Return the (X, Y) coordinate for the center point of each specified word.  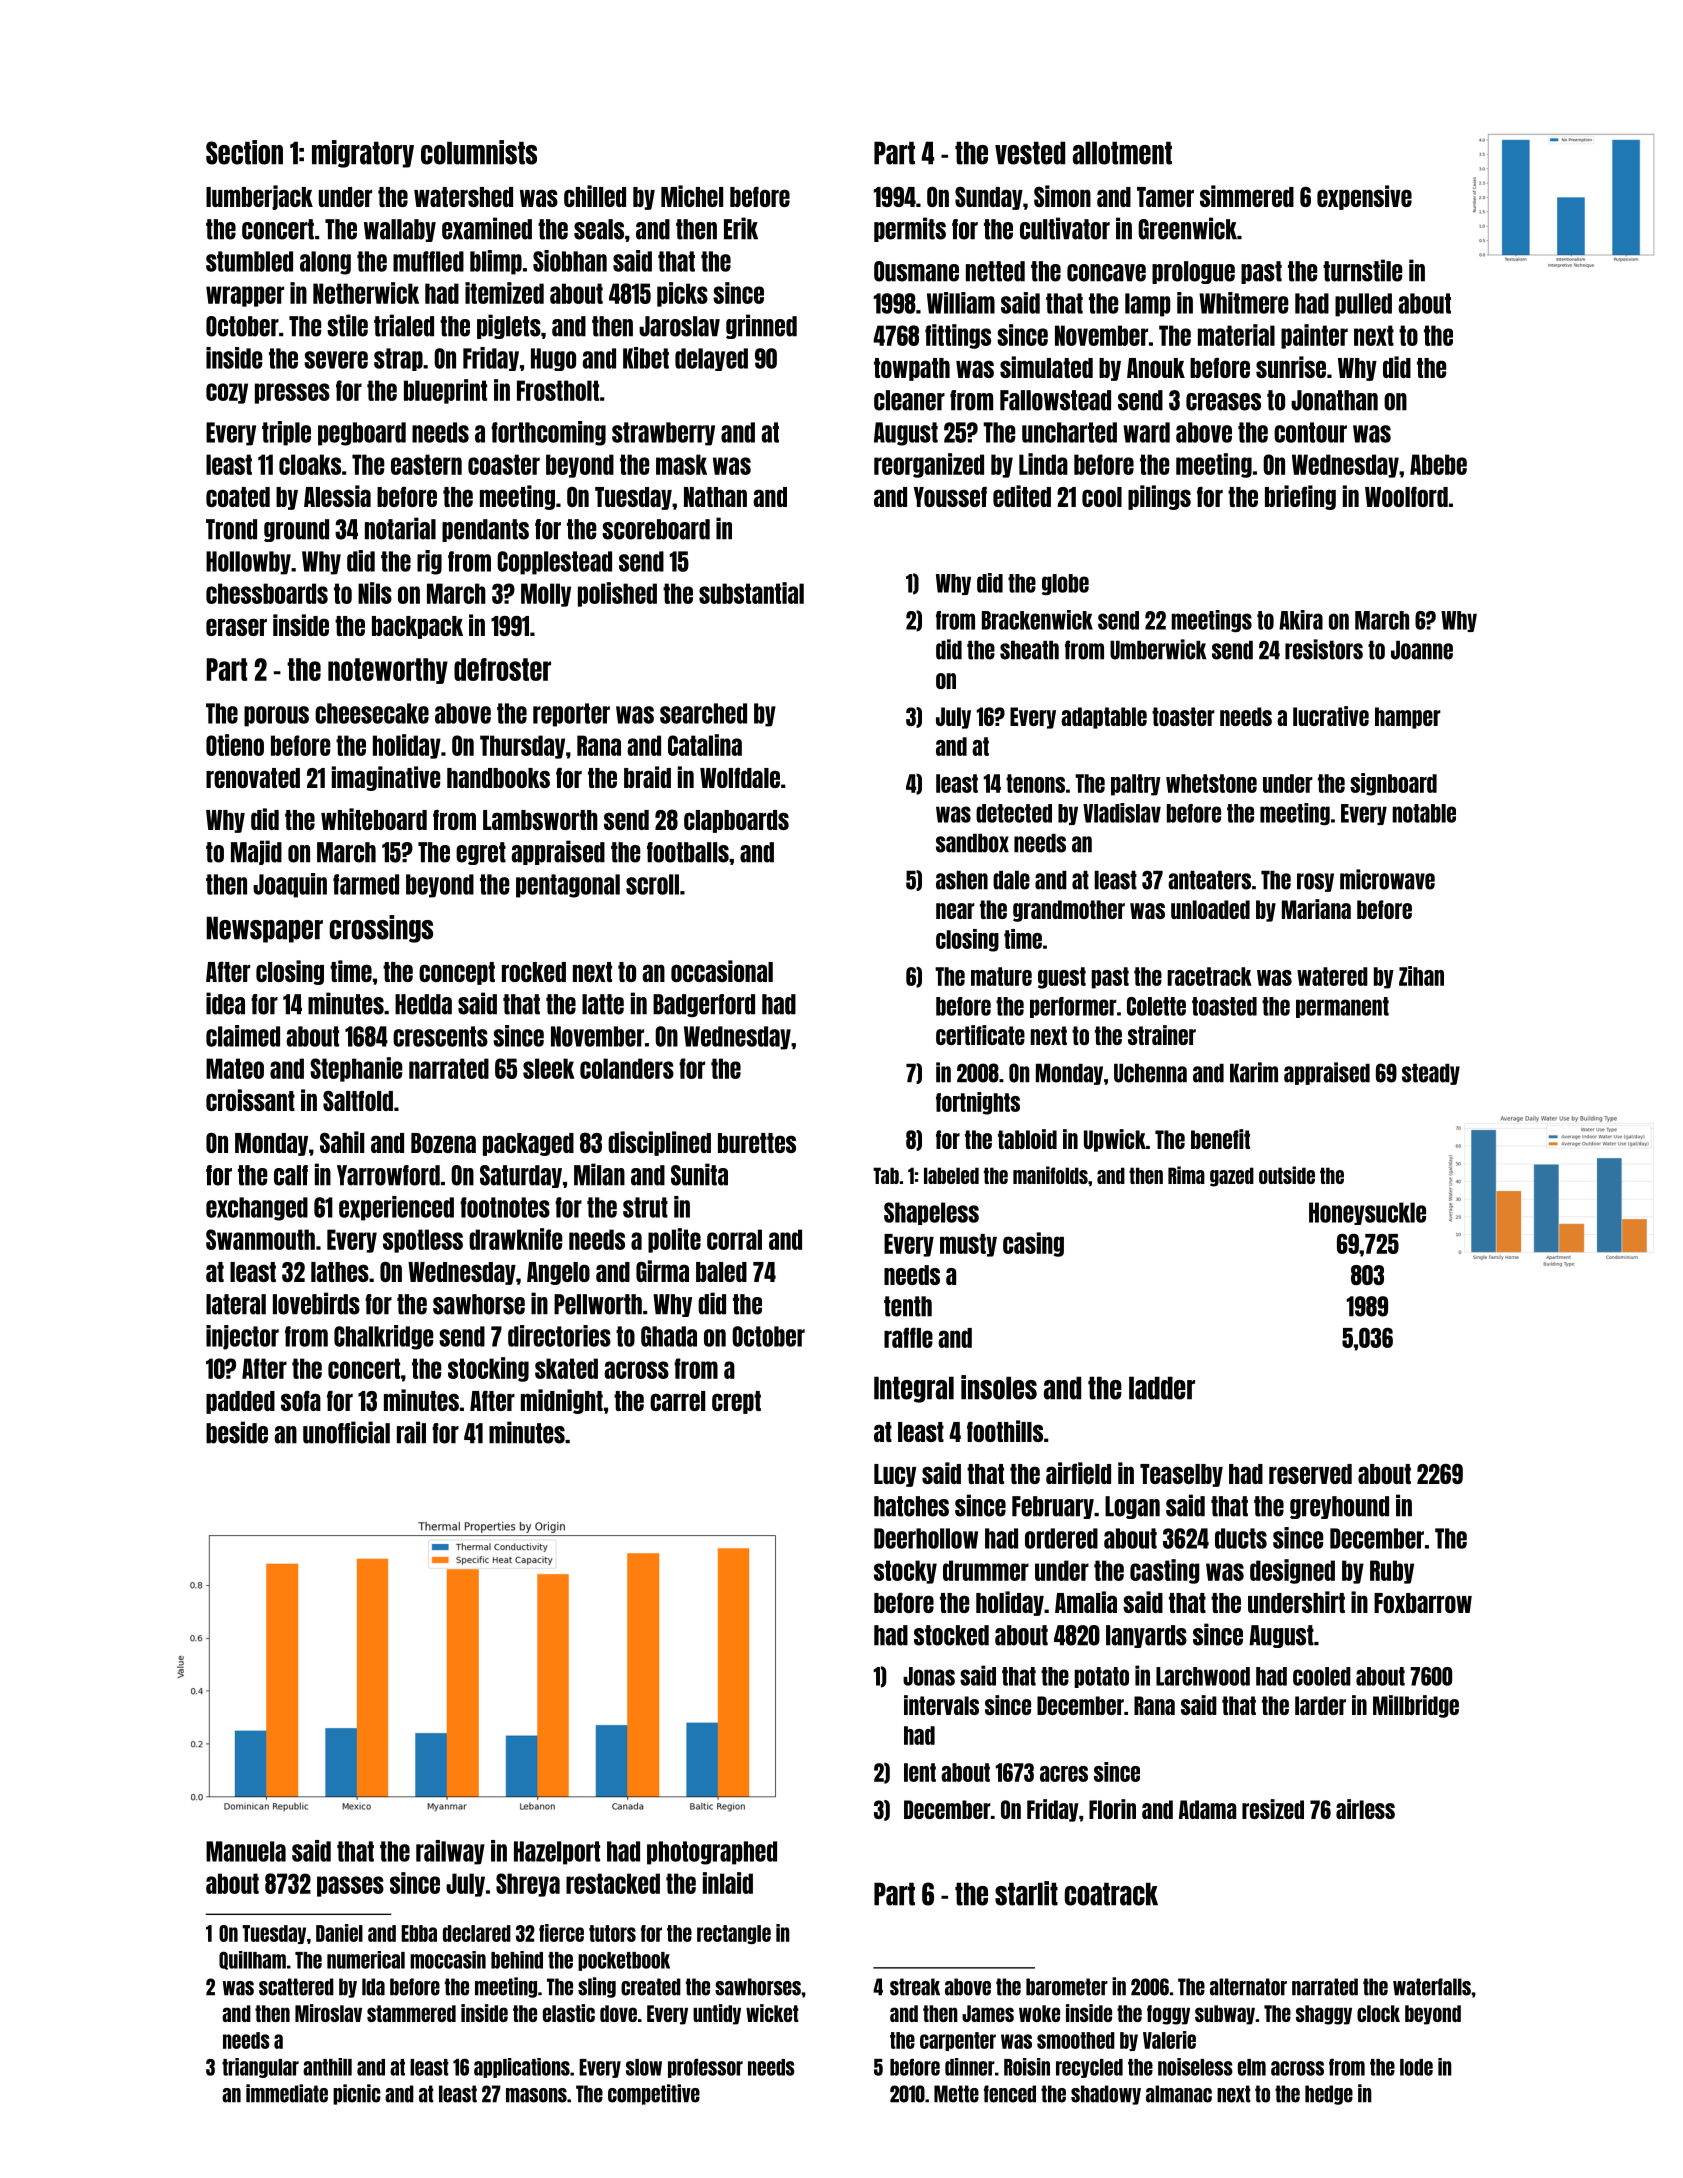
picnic (357, 2094)
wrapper (245, 296)
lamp (1147, 305)
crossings (381, 929)
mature (1001, 976)
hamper (1408, 718)
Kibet (646, 358)
